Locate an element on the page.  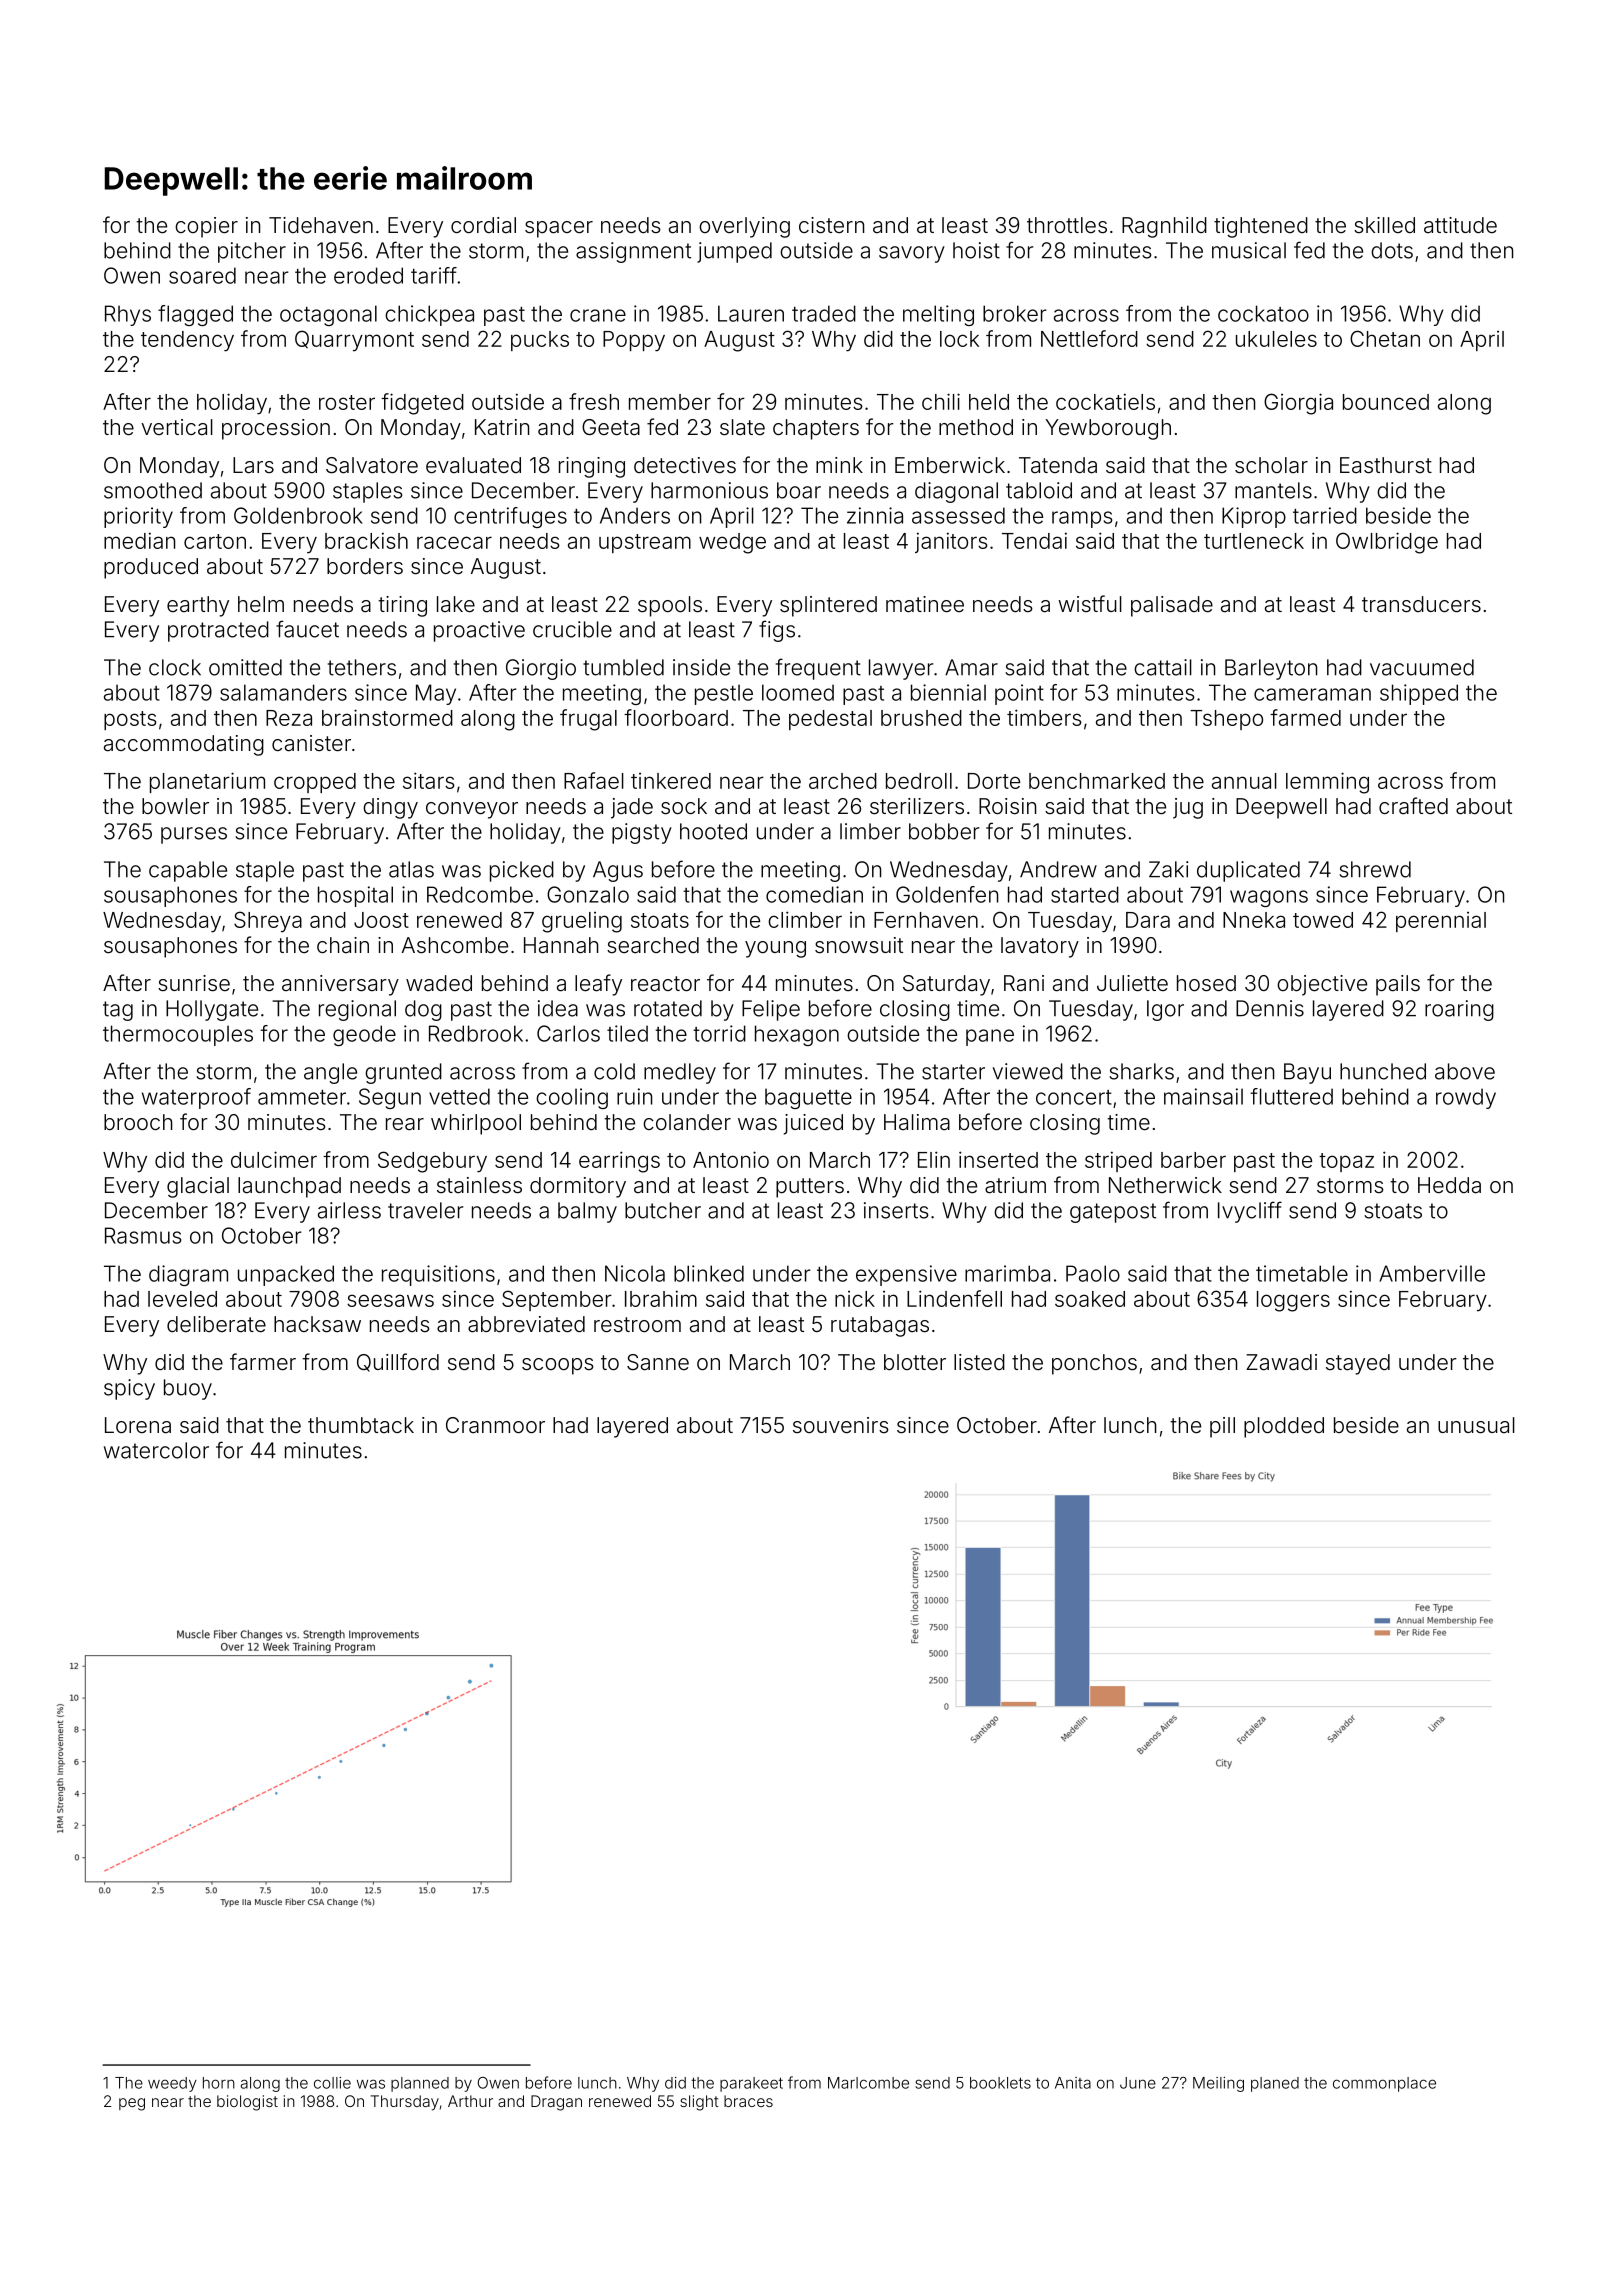
leafy is located at coordinates (598, 985).
